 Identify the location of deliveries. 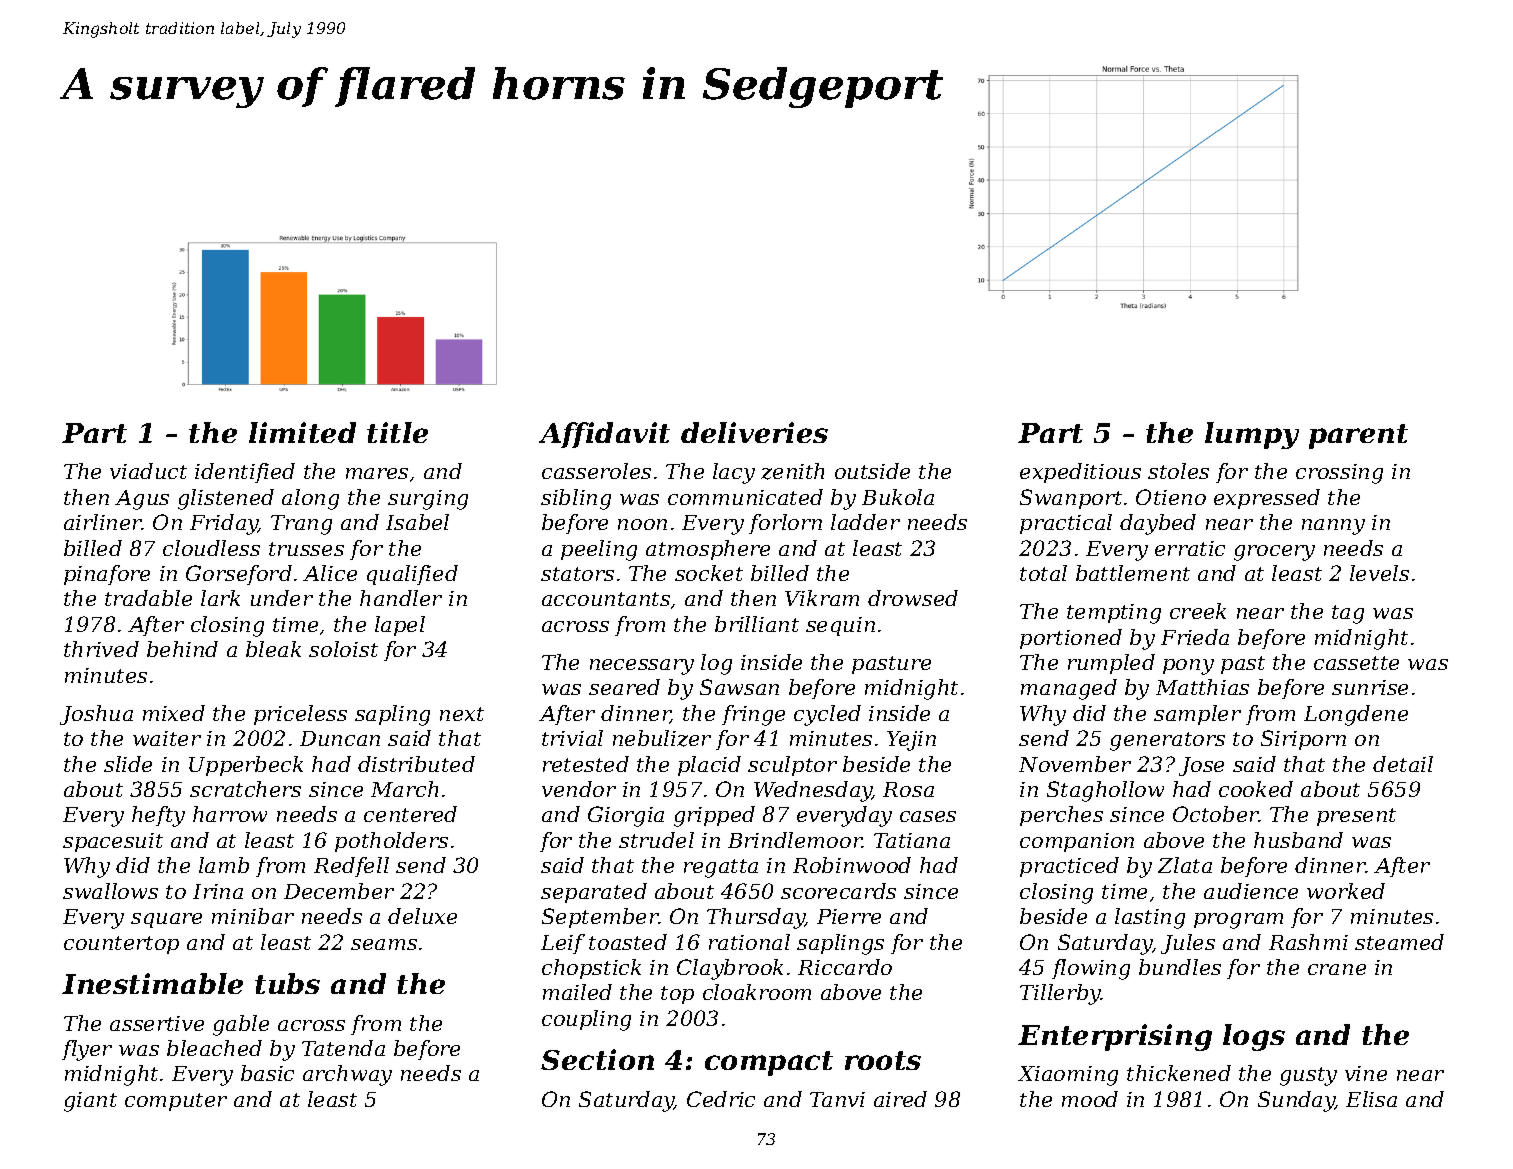
(754, 432).
